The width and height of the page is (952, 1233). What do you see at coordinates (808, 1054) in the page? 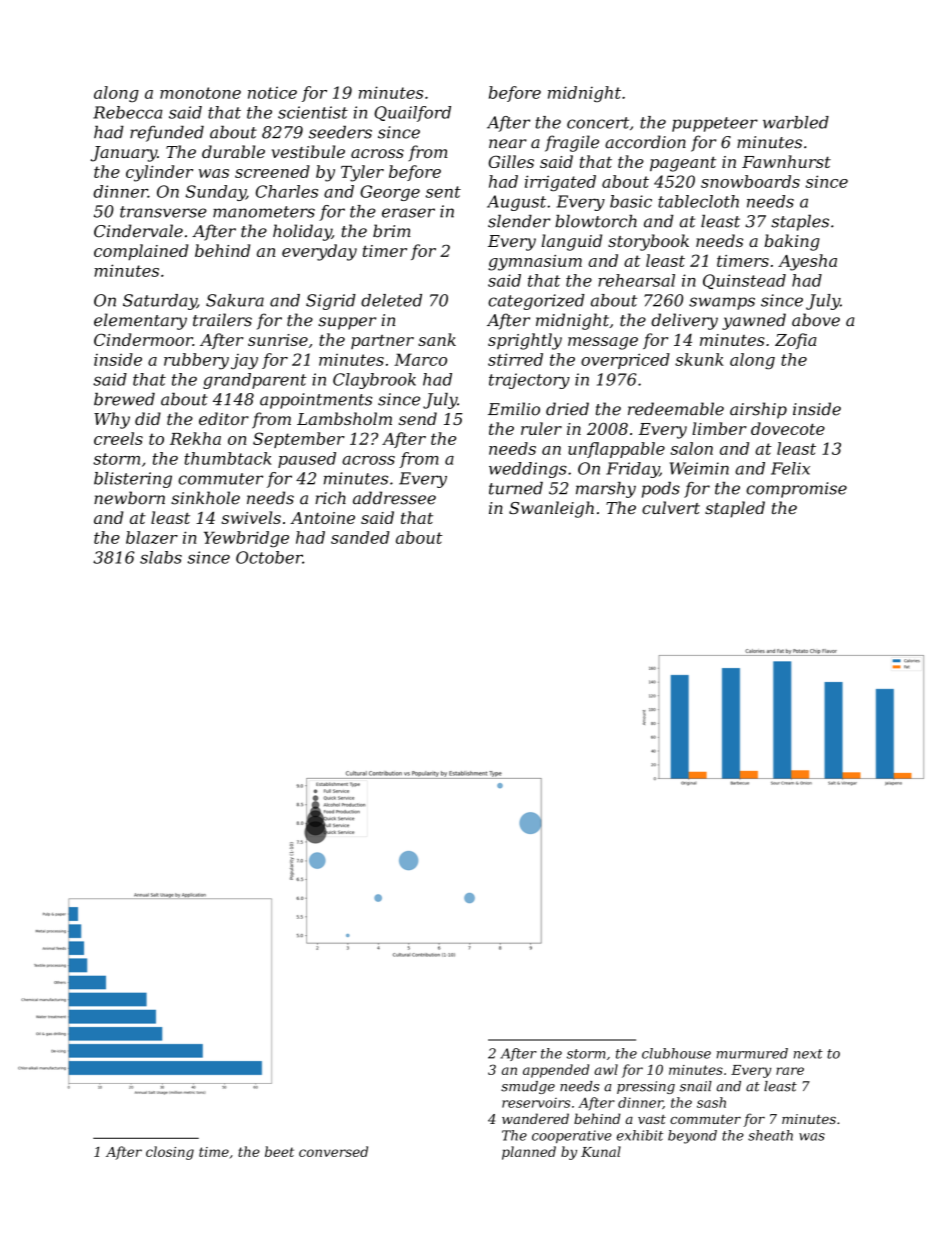
I see `next` at bounding box center [808, 1054].
